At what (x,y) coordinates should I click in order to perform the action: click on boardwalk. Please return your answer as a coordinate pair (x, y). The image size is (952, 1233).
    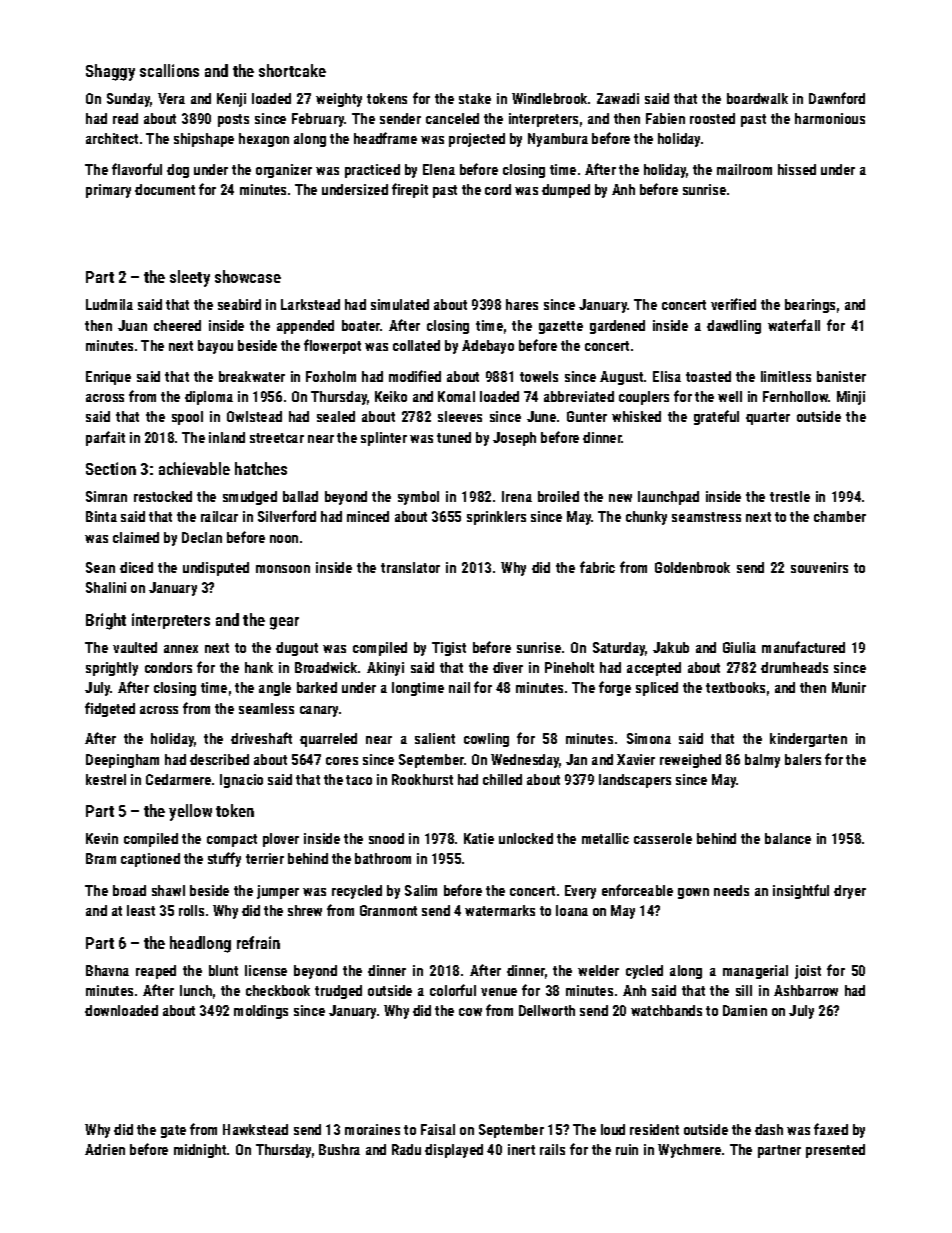
    Looking at the image, I should click on (757, 98).
